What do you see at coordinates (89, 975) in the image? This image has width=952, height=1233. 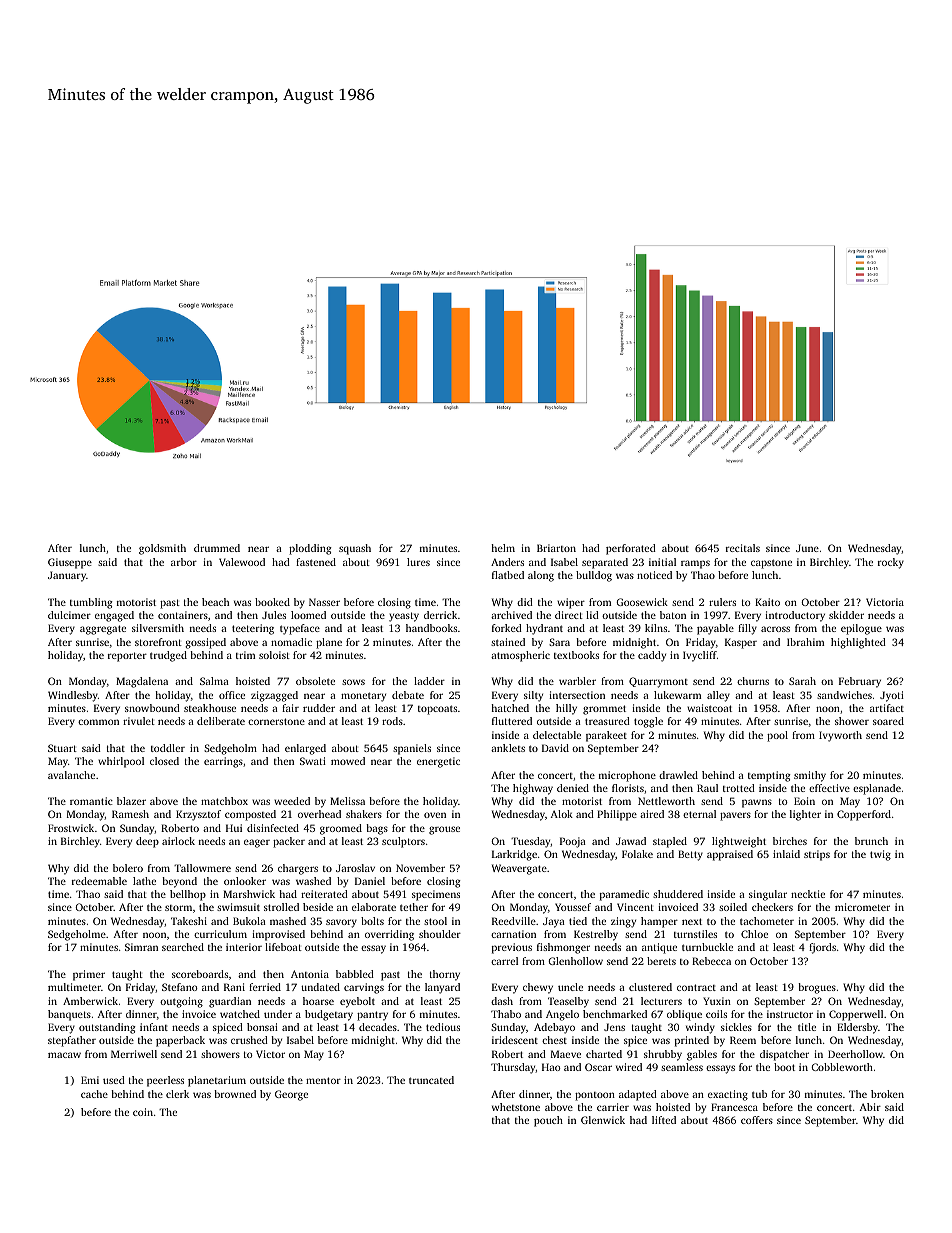 I see `primer` at bounding box center [89, 975].
